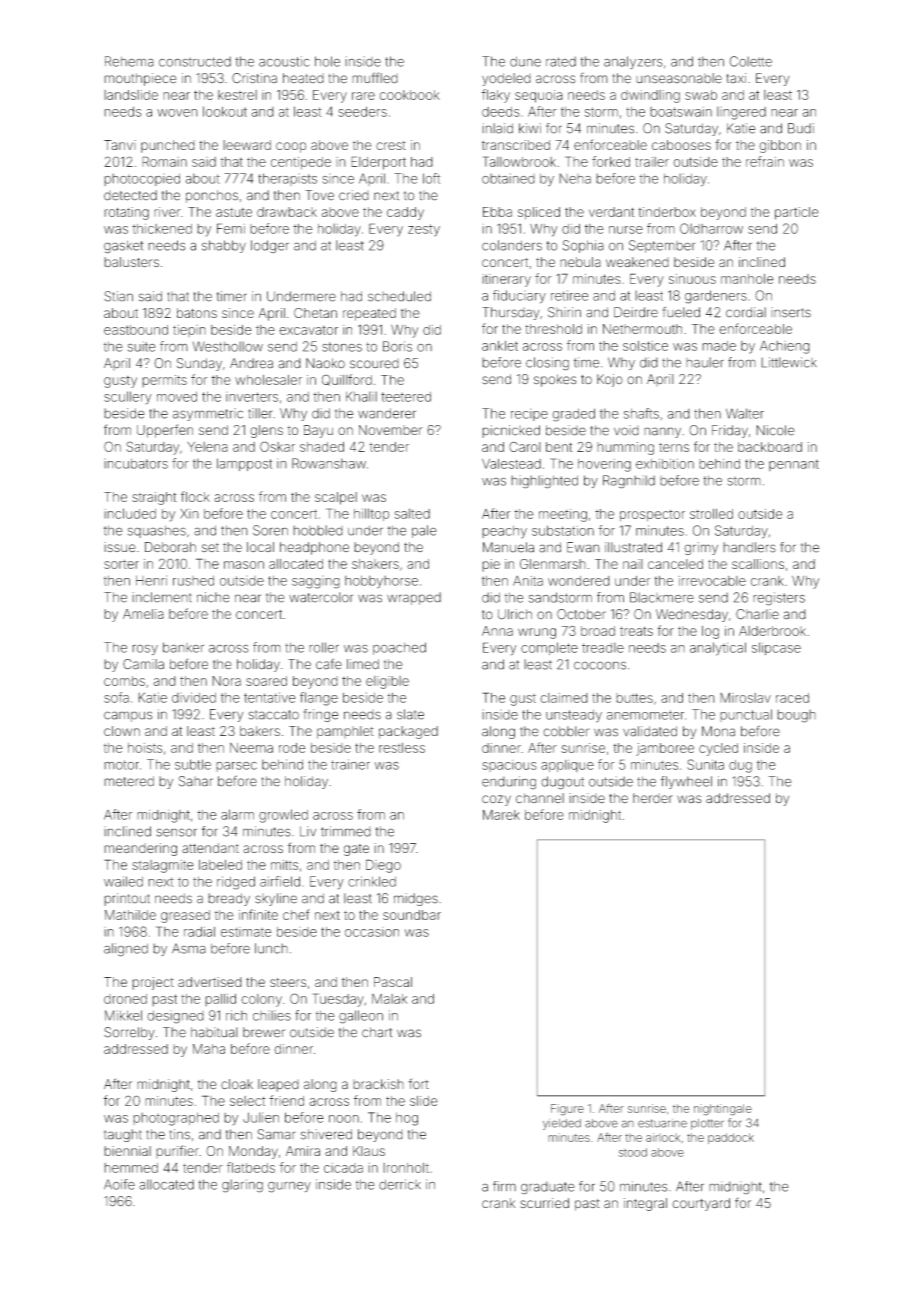 Image resolution: width=924 pixels, height=1308 pixels. I want to click on picnicked, so click(511, 431).
